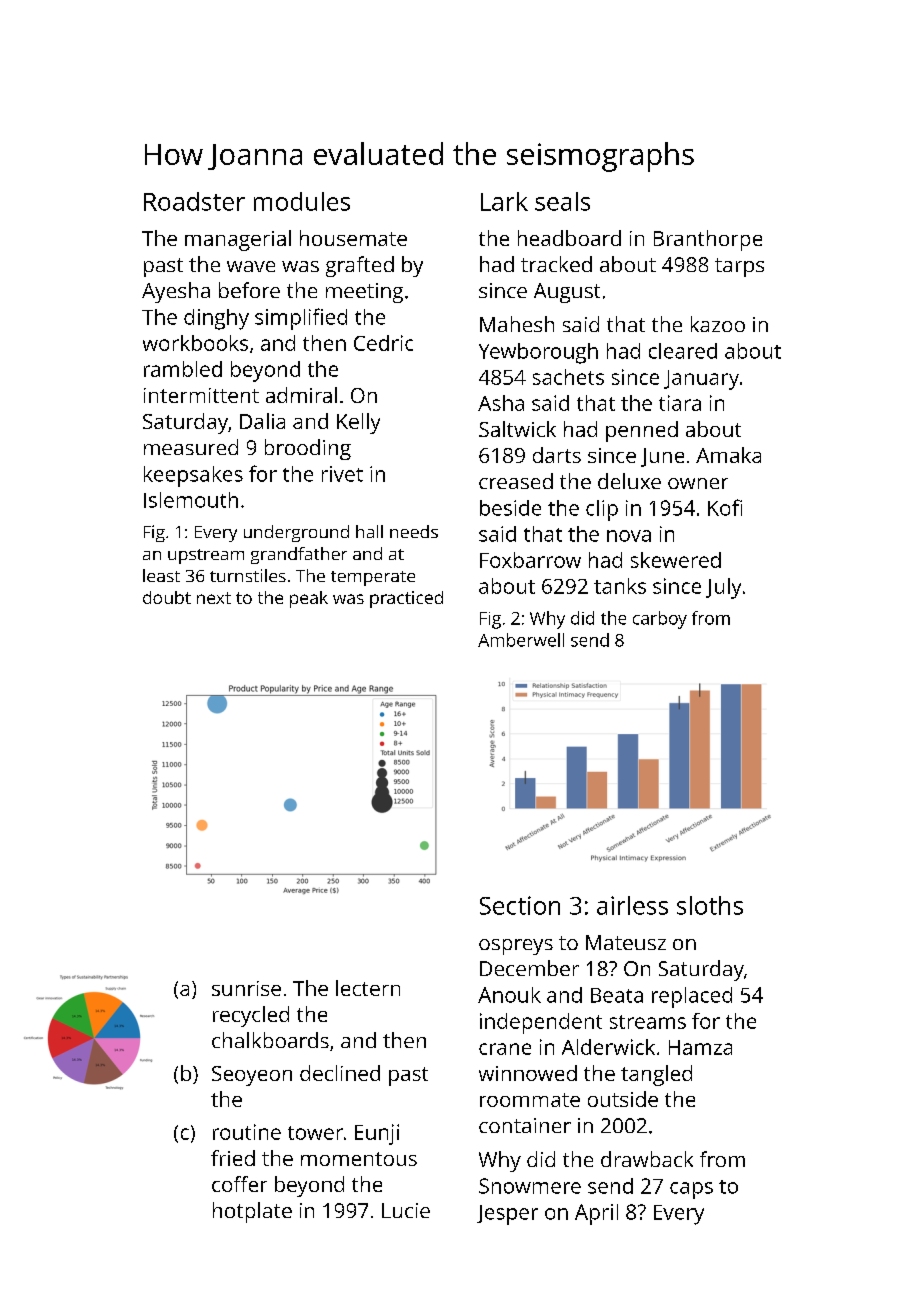  What do you see at coordinates (247, 1132) in the image?
I see `routine` at bounding box center [247, 1132].
